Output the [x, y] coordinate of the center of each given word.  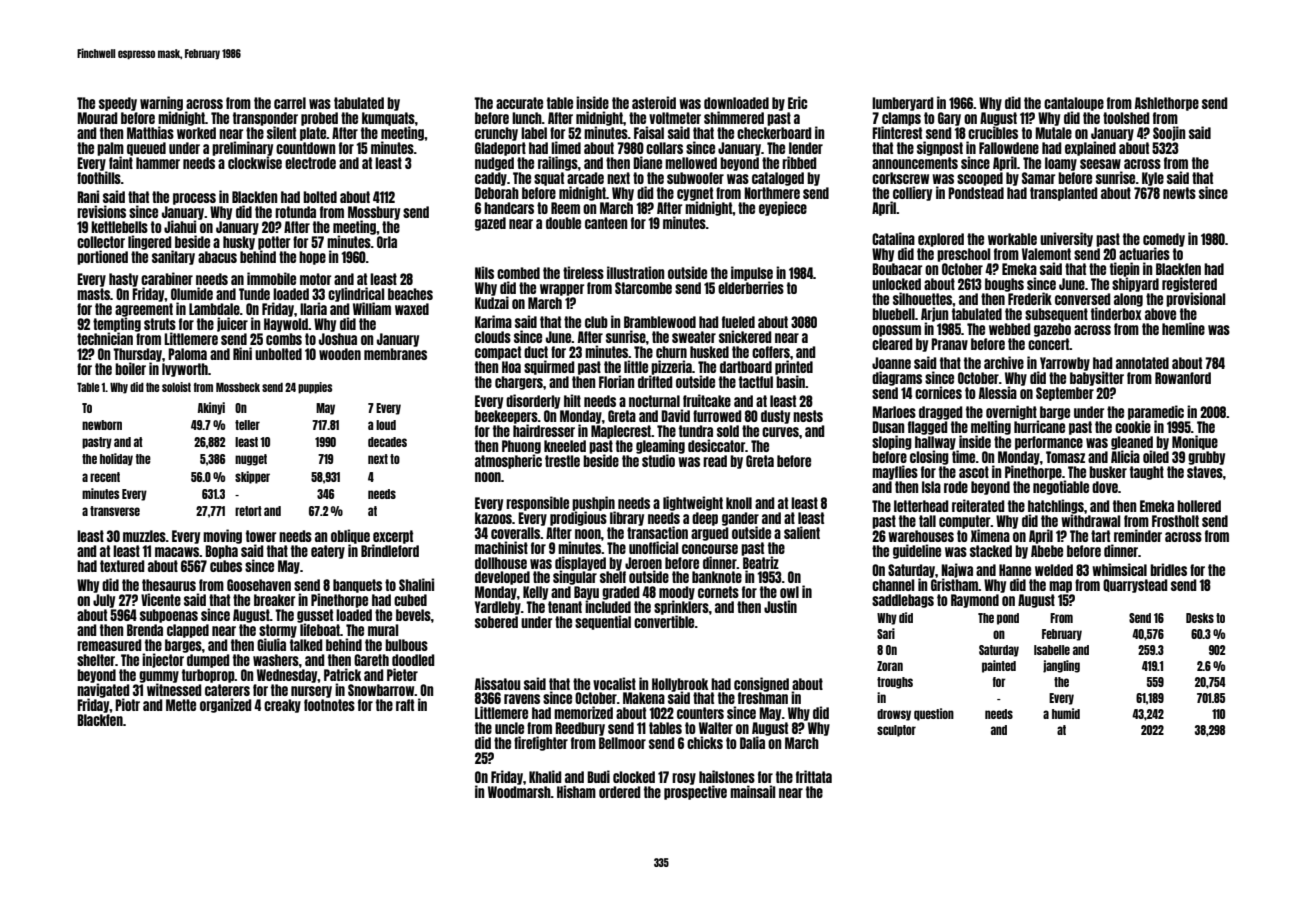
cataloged [778, 179]
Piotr [127, 704]
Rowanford [1183, 378]
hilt [572, 400]
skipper [252, 477]
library [627, 518]
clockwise [255, 162]
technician [105, 338]
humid [1066, 713]
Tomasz [1065, 457]
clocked [634, 777]
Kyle [1153, 179]
